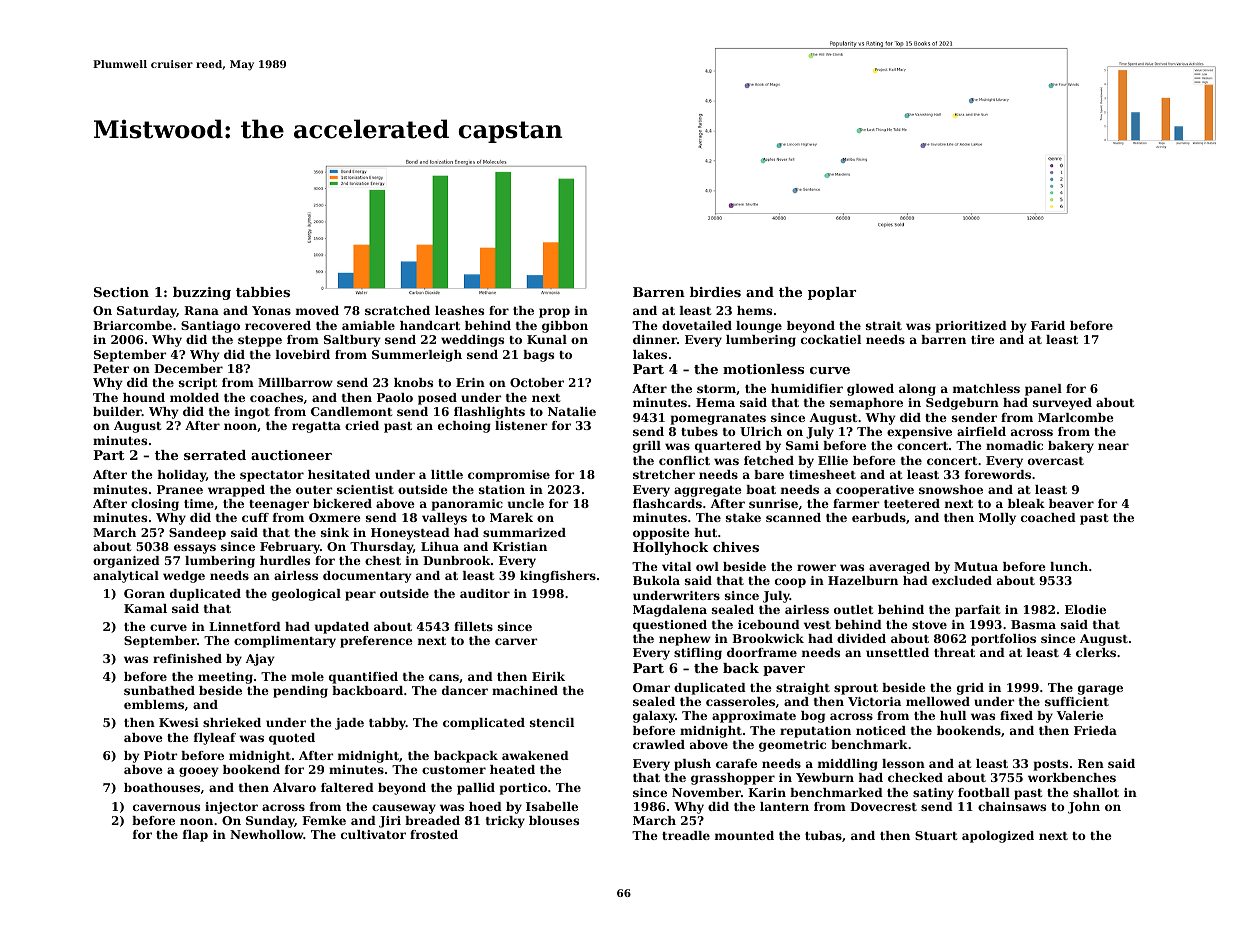 This document has height=952, width=1233. I want to click on serrated, so click(215, 455).
